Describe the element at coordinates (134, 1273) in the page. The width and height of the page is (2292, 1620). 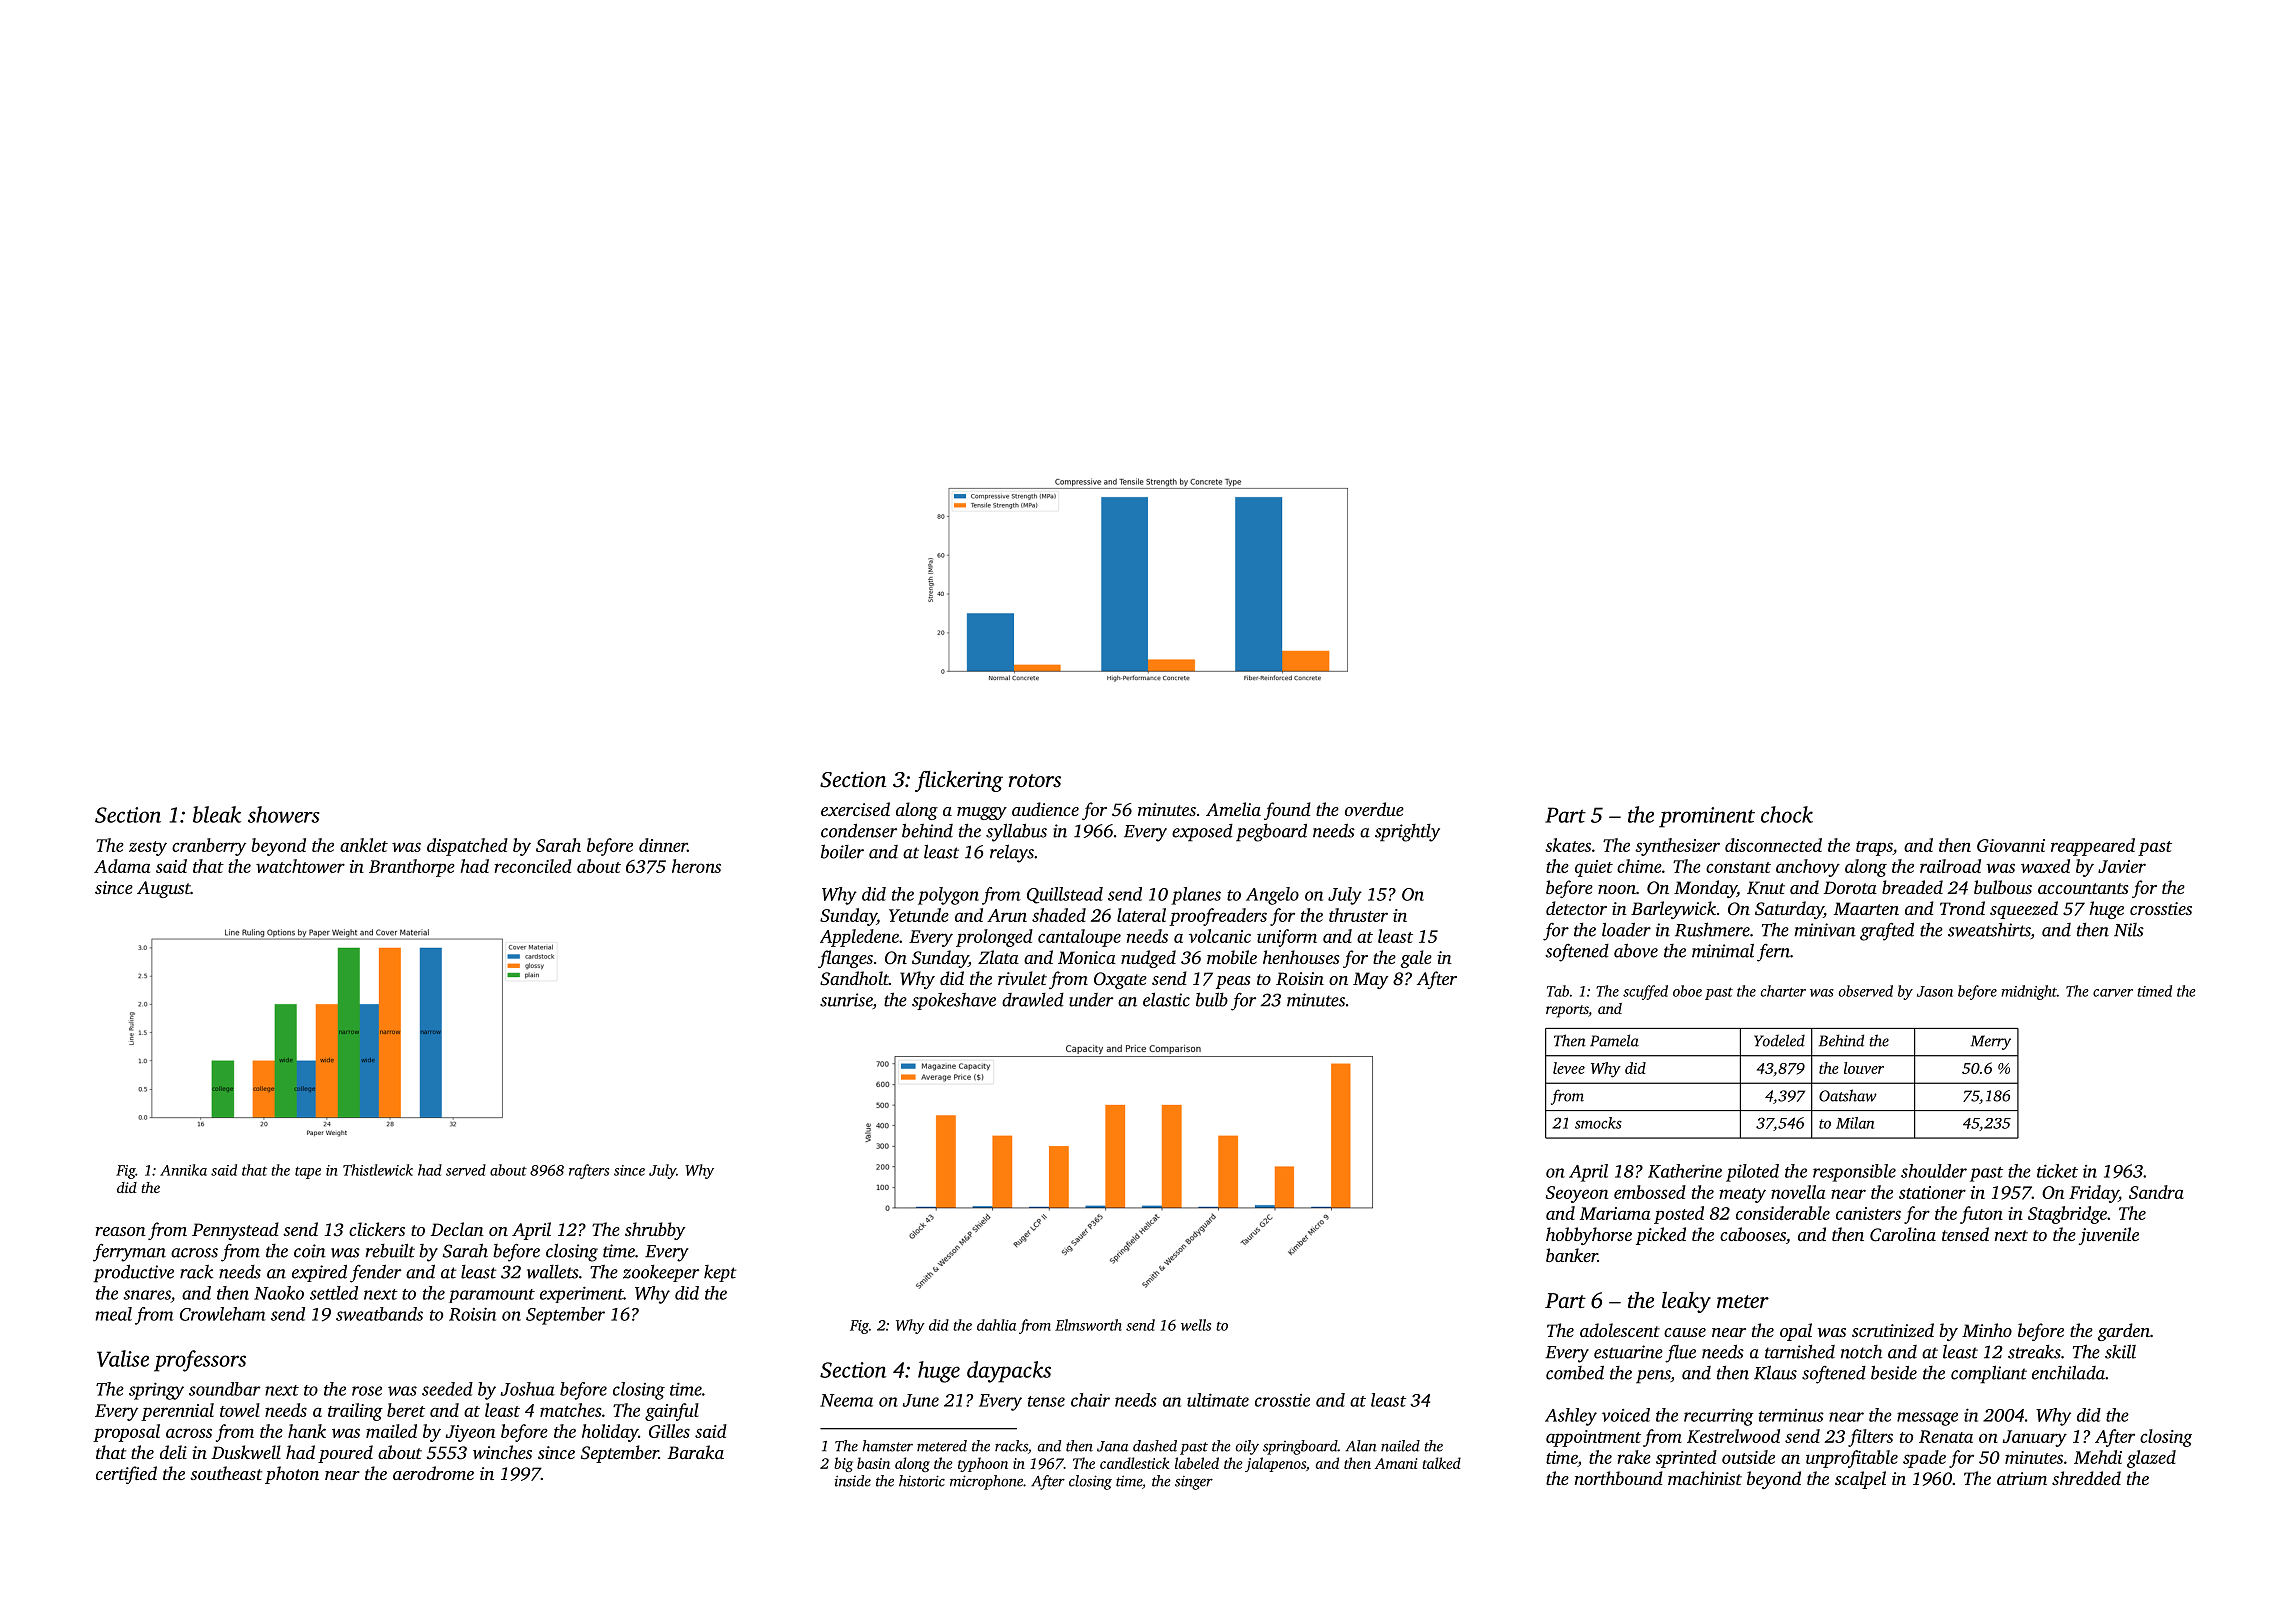
I see `productive` at that location.
